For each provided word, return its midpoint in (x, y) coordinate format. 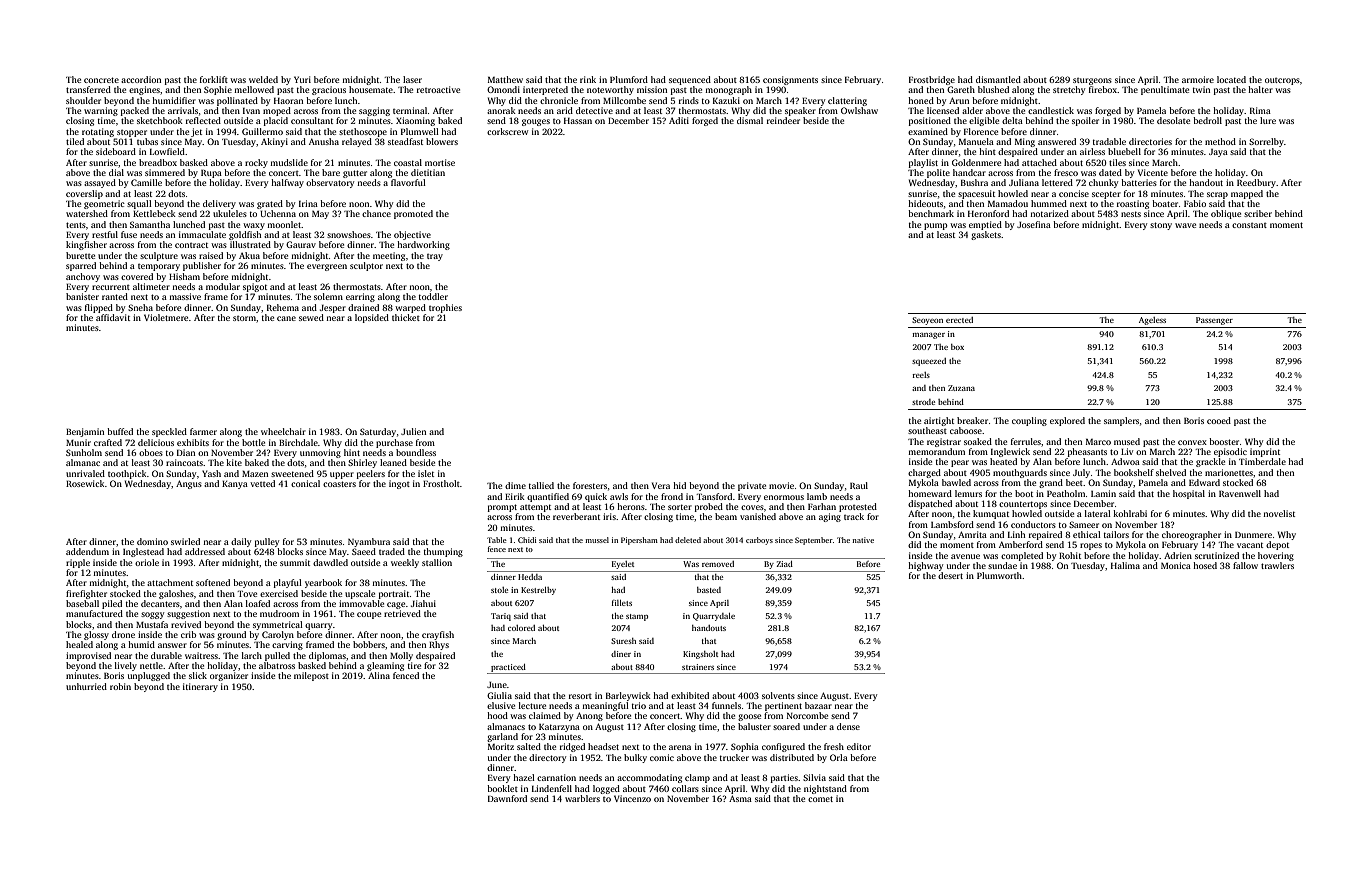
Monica (1176, 565)
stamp (637, 617)
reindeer (783, 120)
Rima (1260, 110)
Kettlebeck (154, 213)
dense (848, 726)
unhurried (86, 686)
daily (241, 542)
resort (580, 696)
